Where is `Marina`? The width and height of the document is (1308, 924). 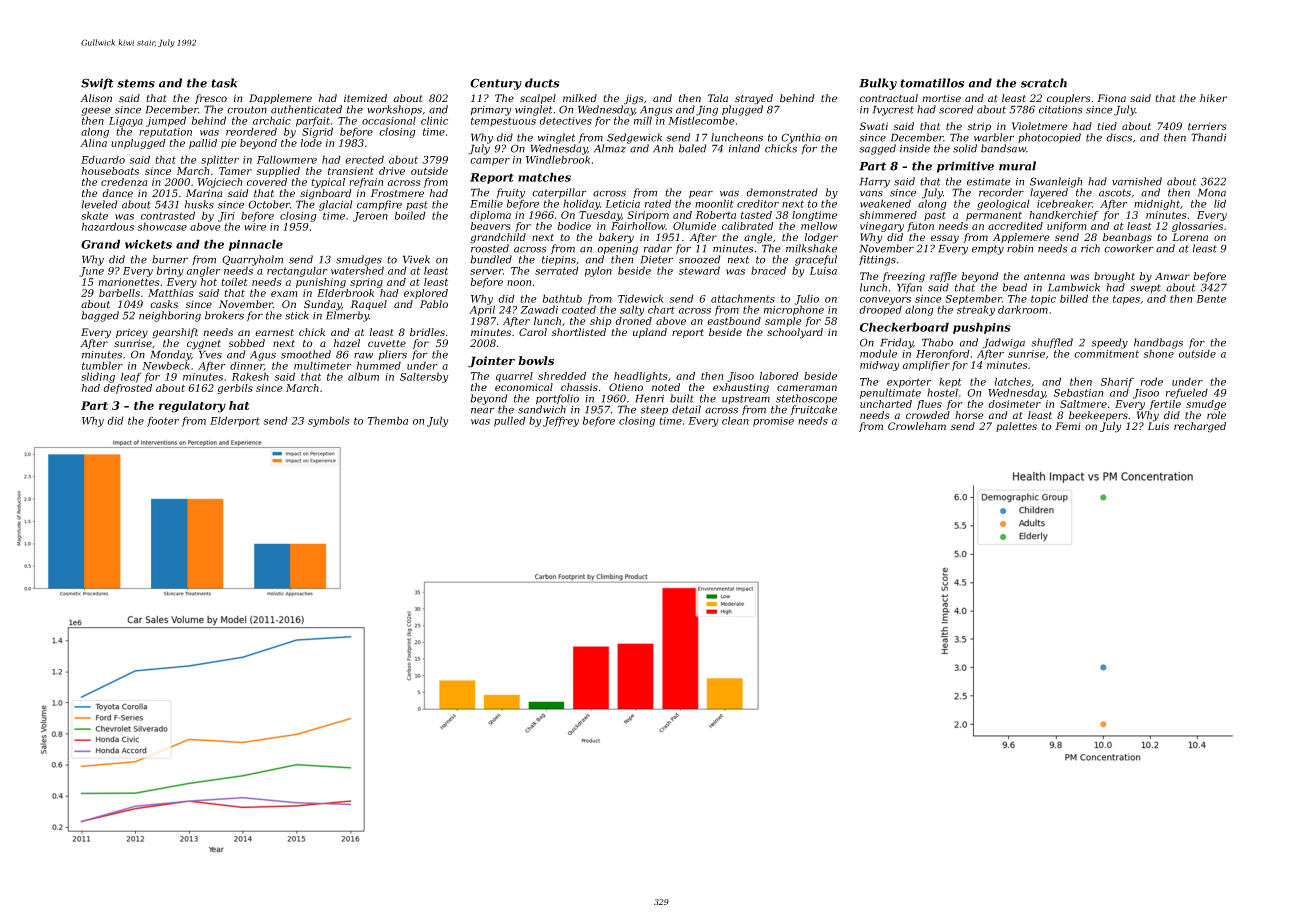 Marina is located at coordinates (204, 193).
